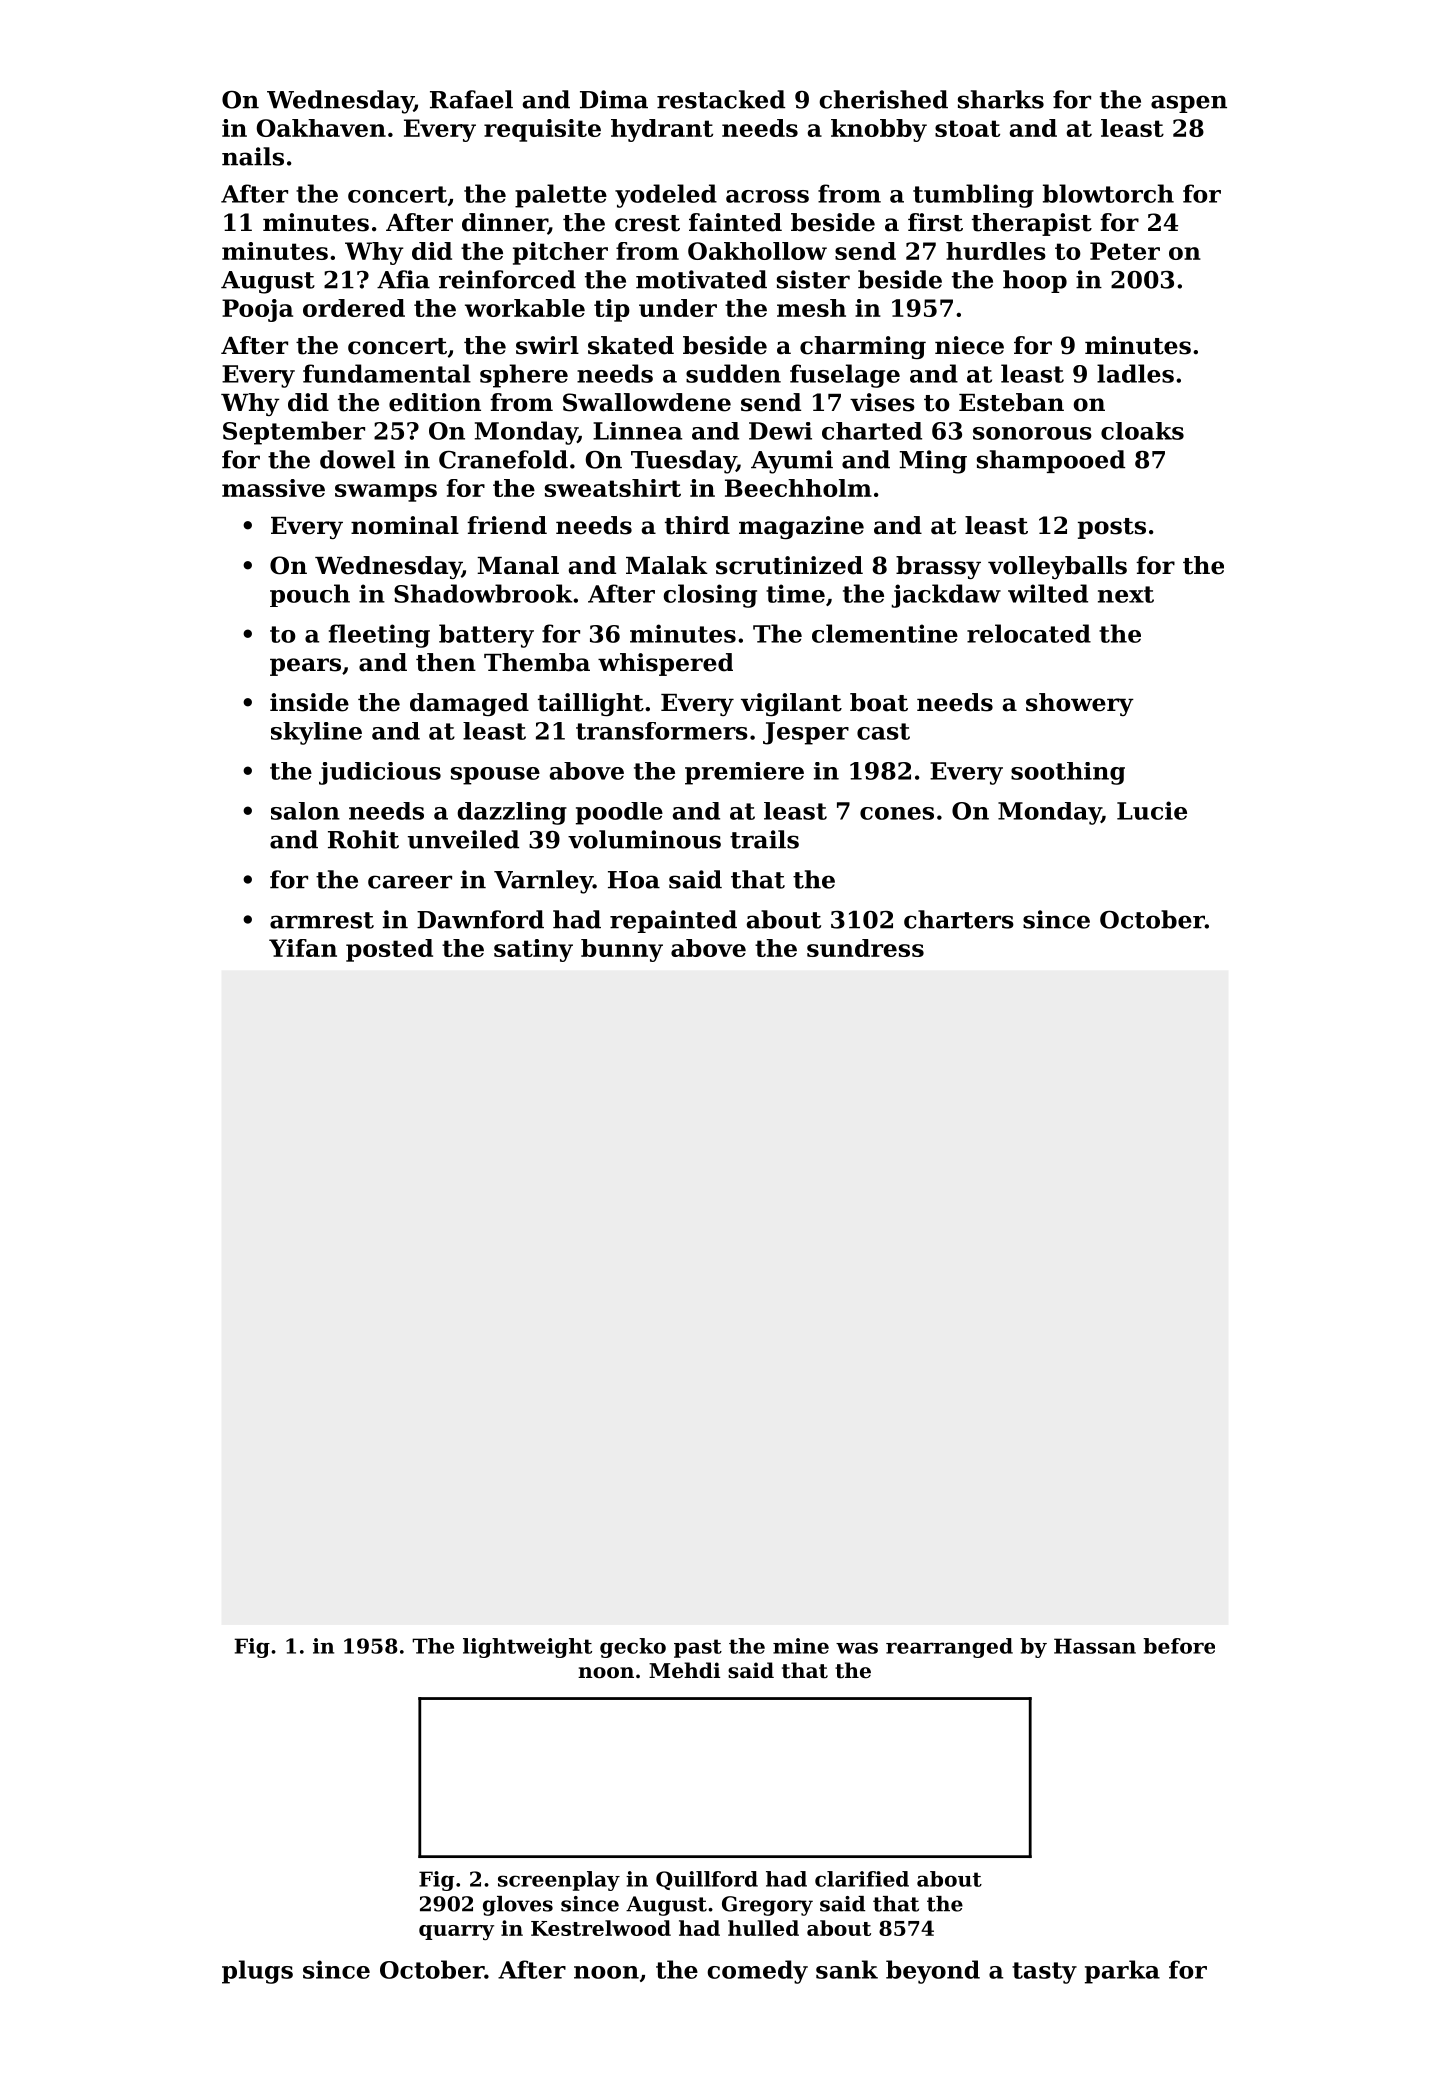 This image has height=2100, width=1450. What do you see at coordinates (1122, 1972) in the image?
I see `parka` at bounding box center [1122, 1972].
